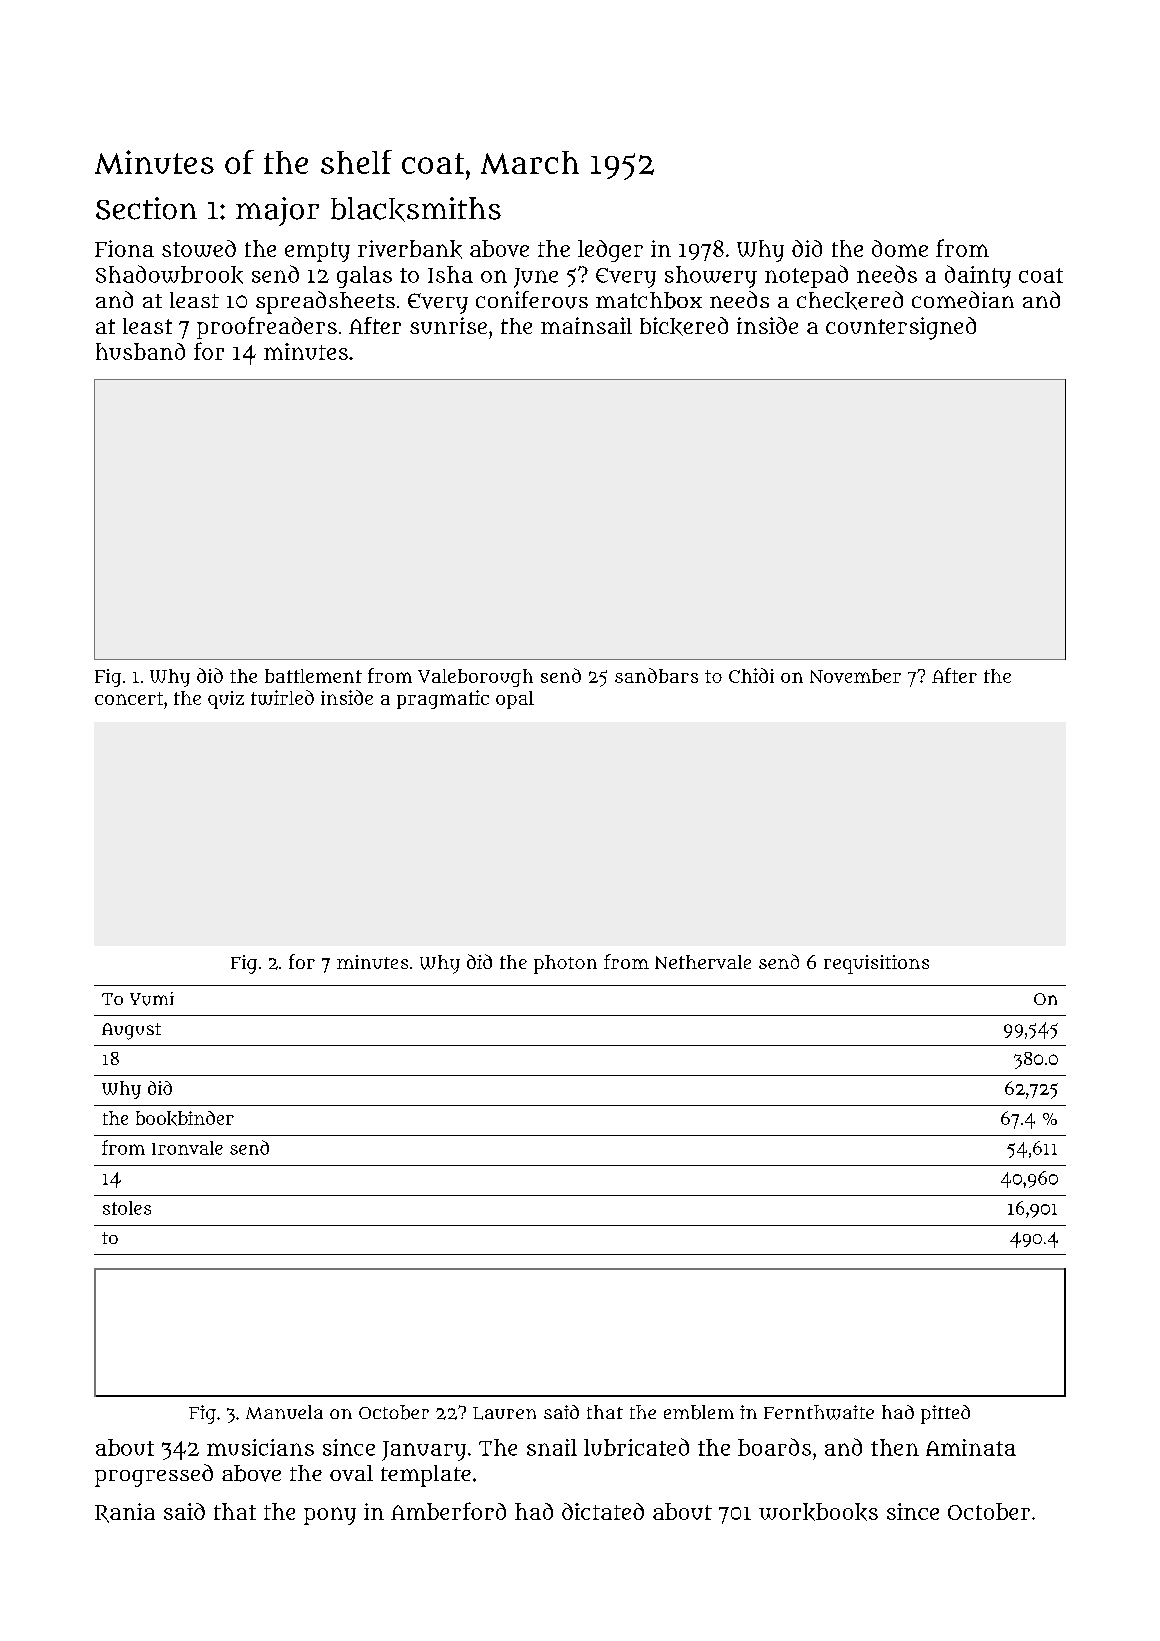 The width and height of the screenshot is (1160, 1641). What do you see at coordinates (424, 1451) in the screenshot?
I see `January` at bounding box center [424, 1451].
